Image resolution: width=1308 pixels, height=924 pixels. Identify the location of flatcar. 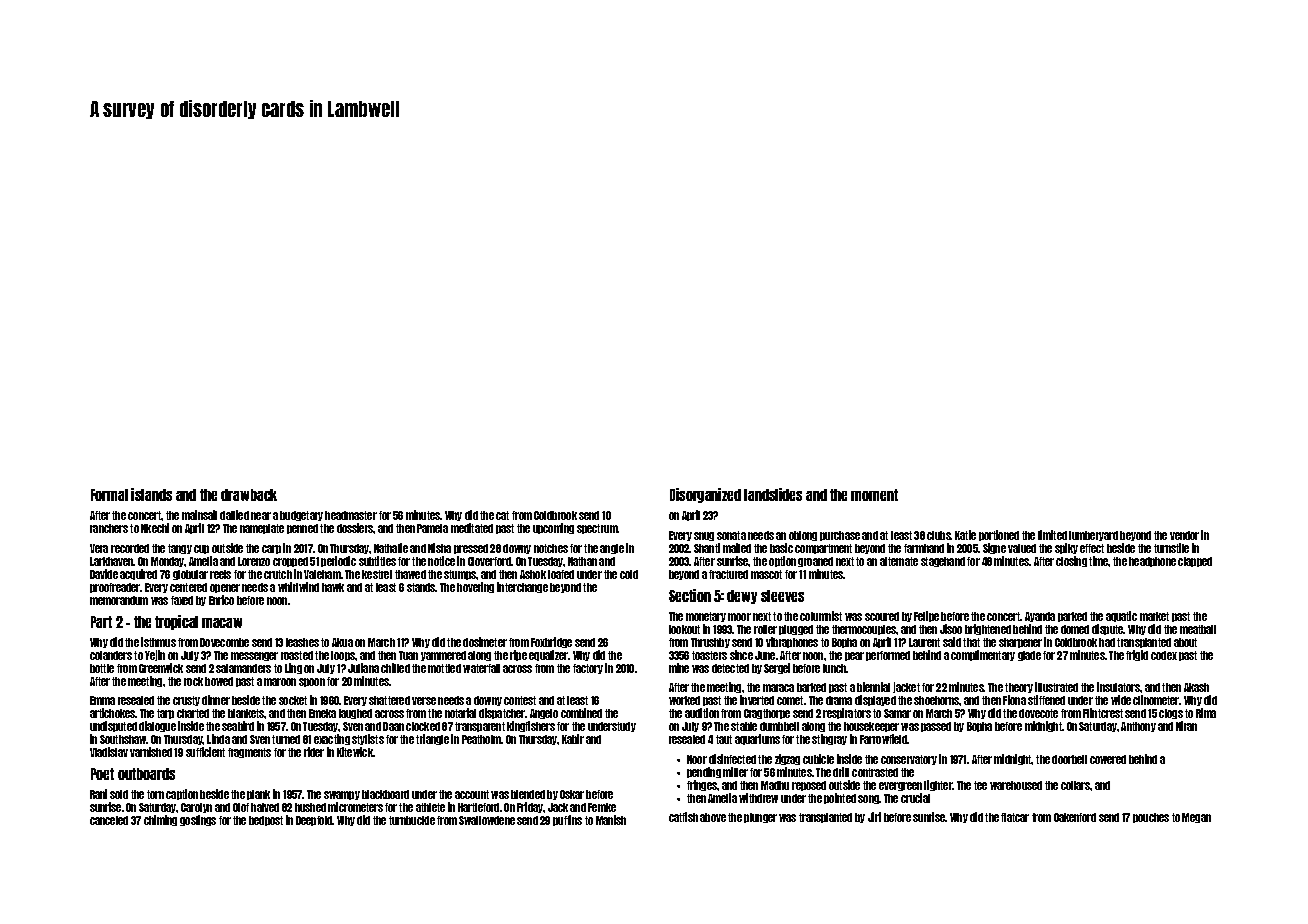
(1015, 817).
